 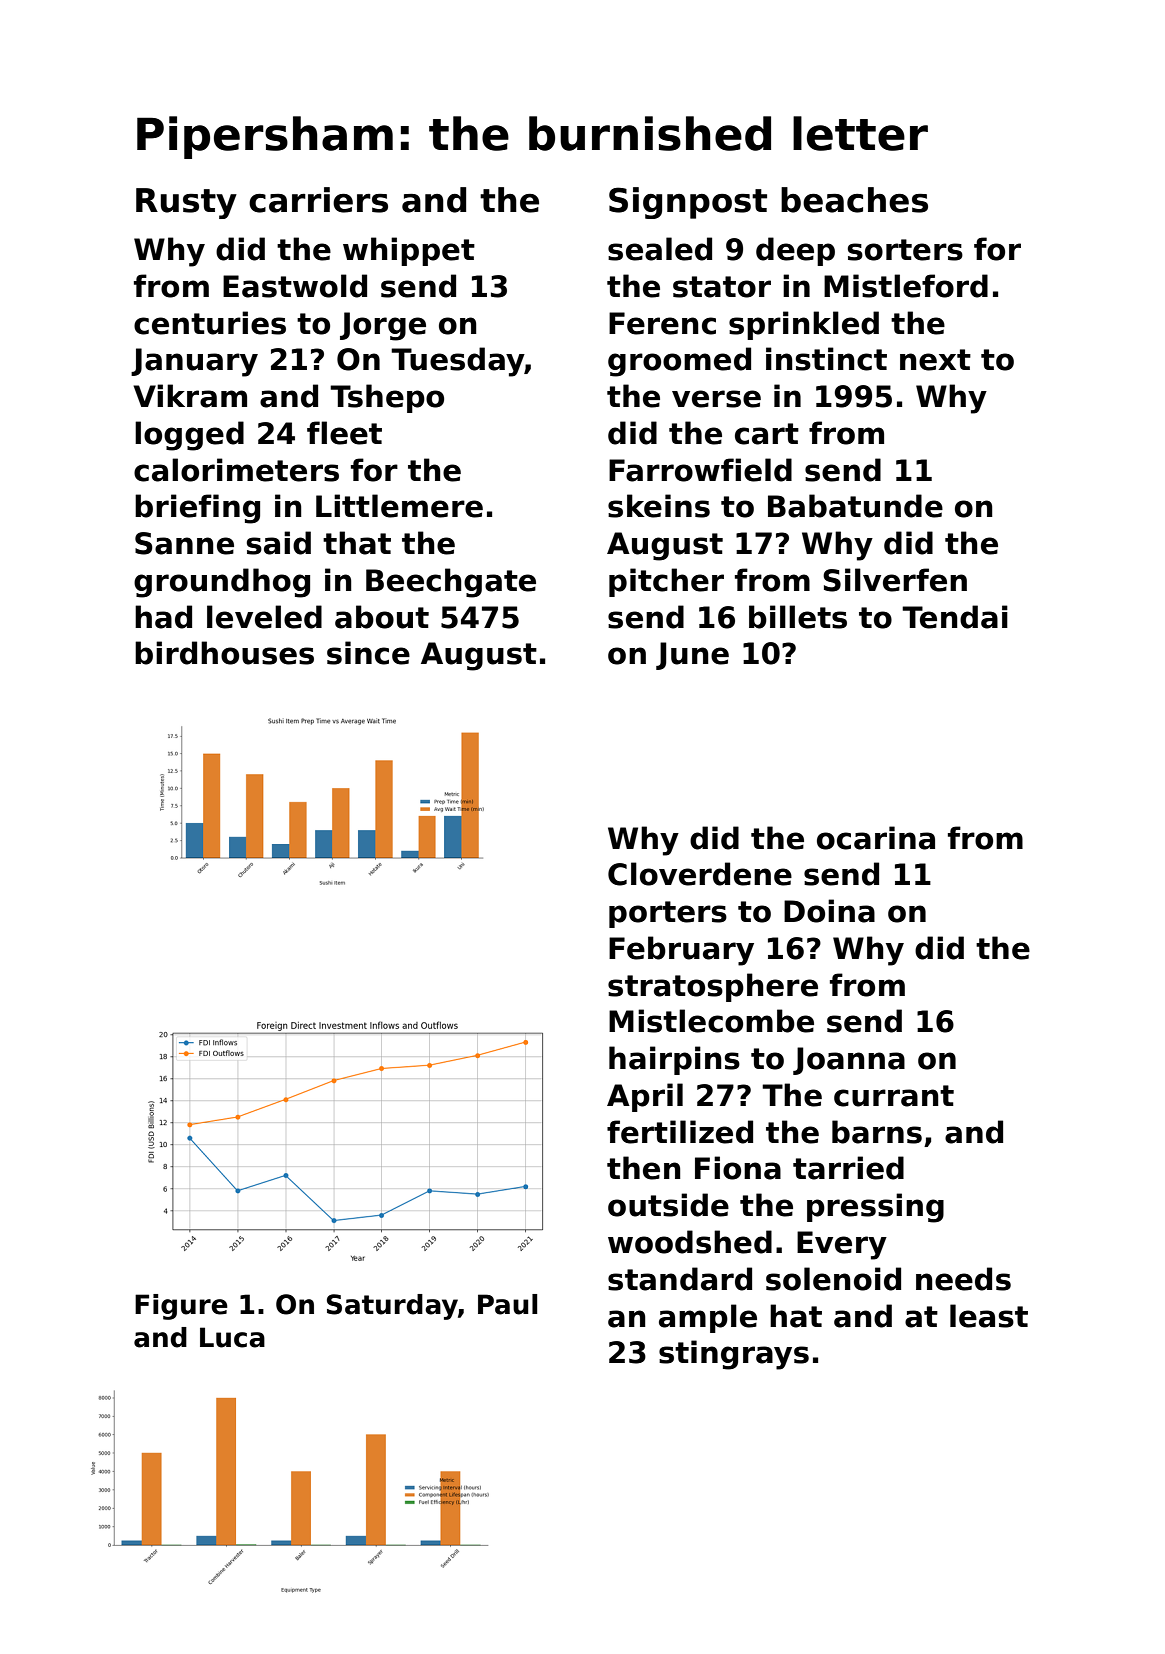 What do you see at coordinates (895, 580) in the screenshot?
I see `Silverfen` at bounding box center [895, 580].
